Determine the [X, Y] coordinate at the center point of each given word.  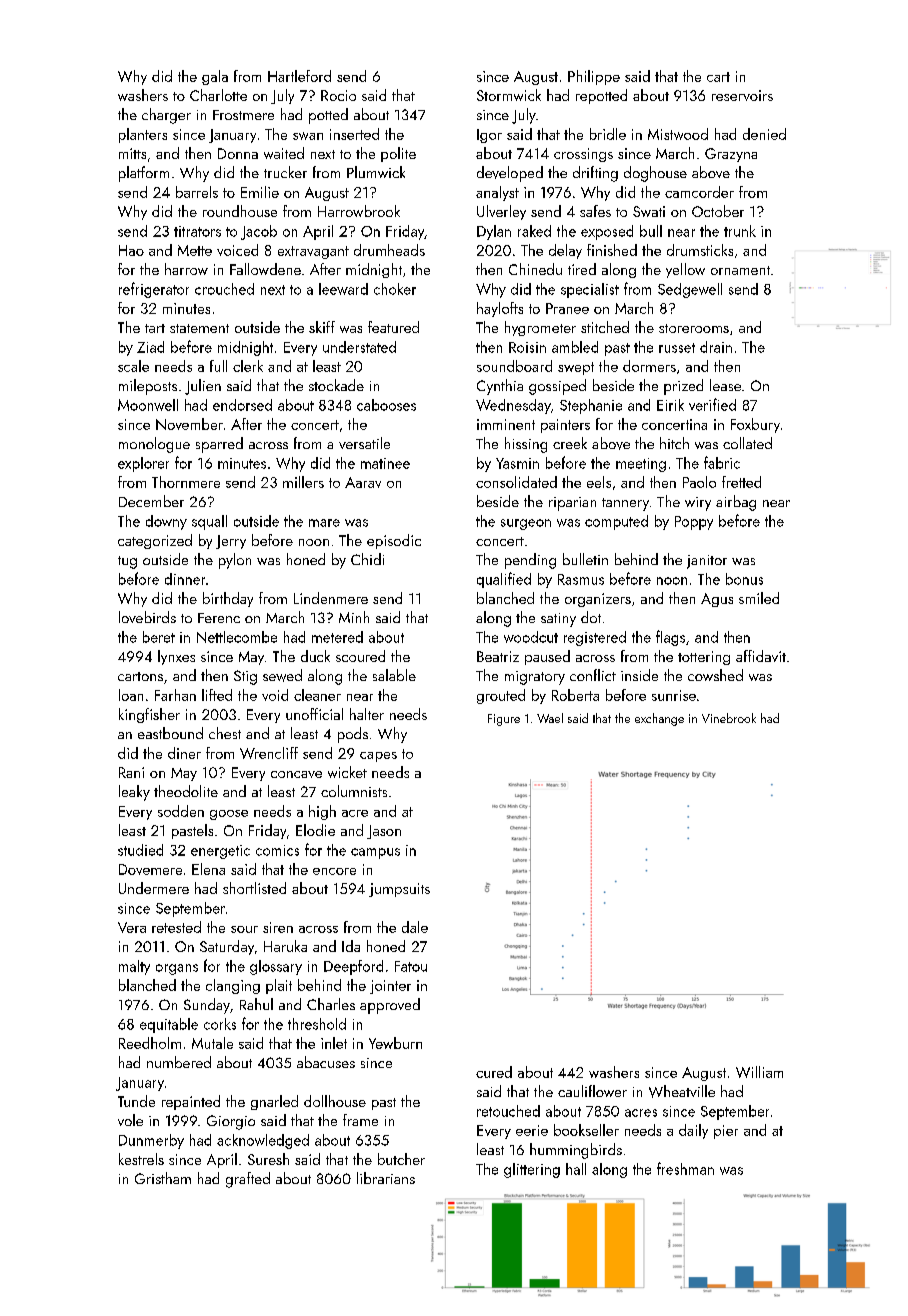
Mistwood [678, 134]
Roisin [527, 347]
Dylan [494, 232]
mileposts [148, 387]
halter [367, 714]
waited [284, 153]
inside [639, 675]
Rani [131, 772]
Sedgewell [690, 290]
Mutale [212, 1043]
